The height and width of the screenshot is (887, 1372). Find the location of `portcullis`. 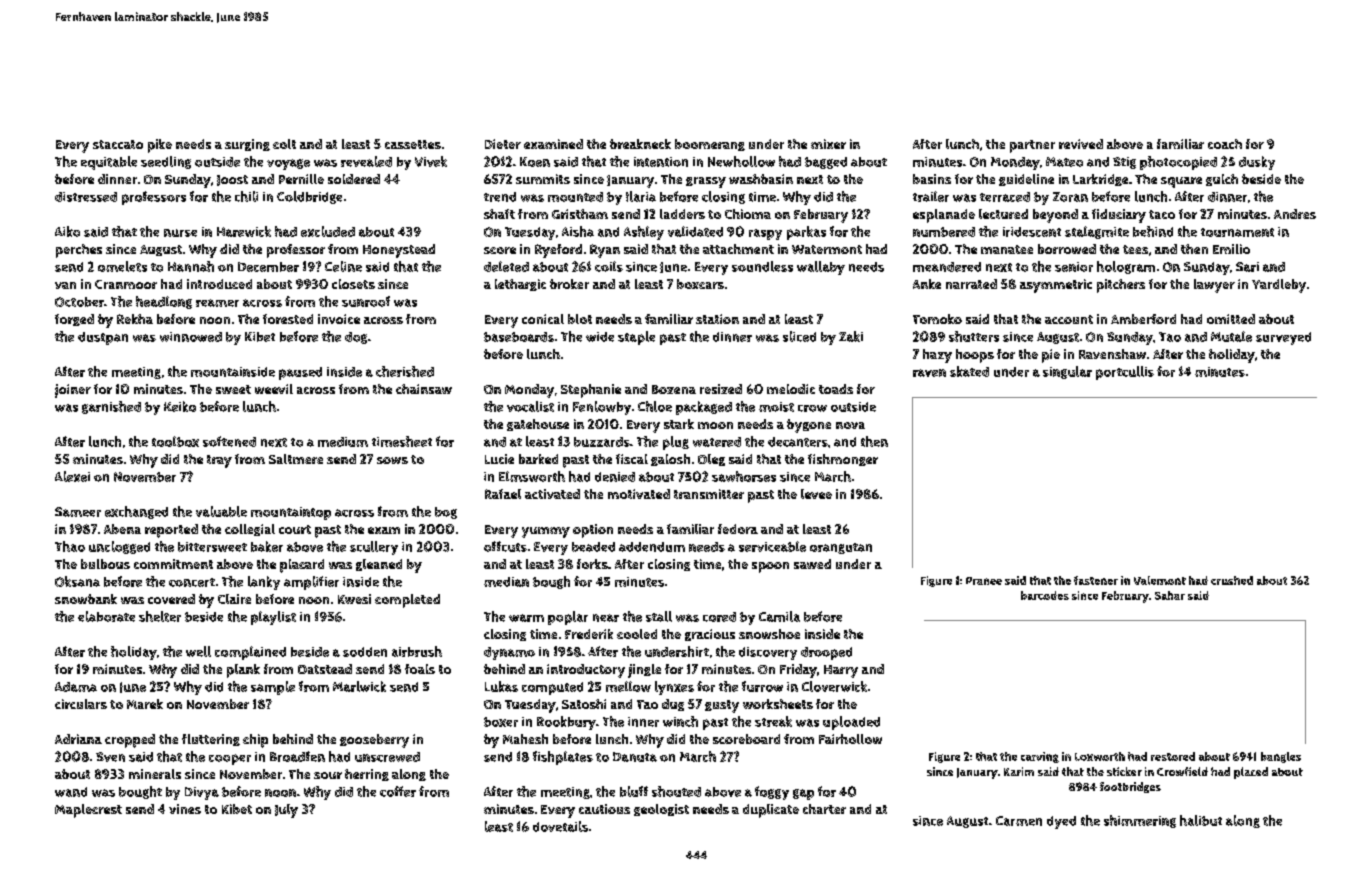

portcullis is located at coordinates (1125, 373).
